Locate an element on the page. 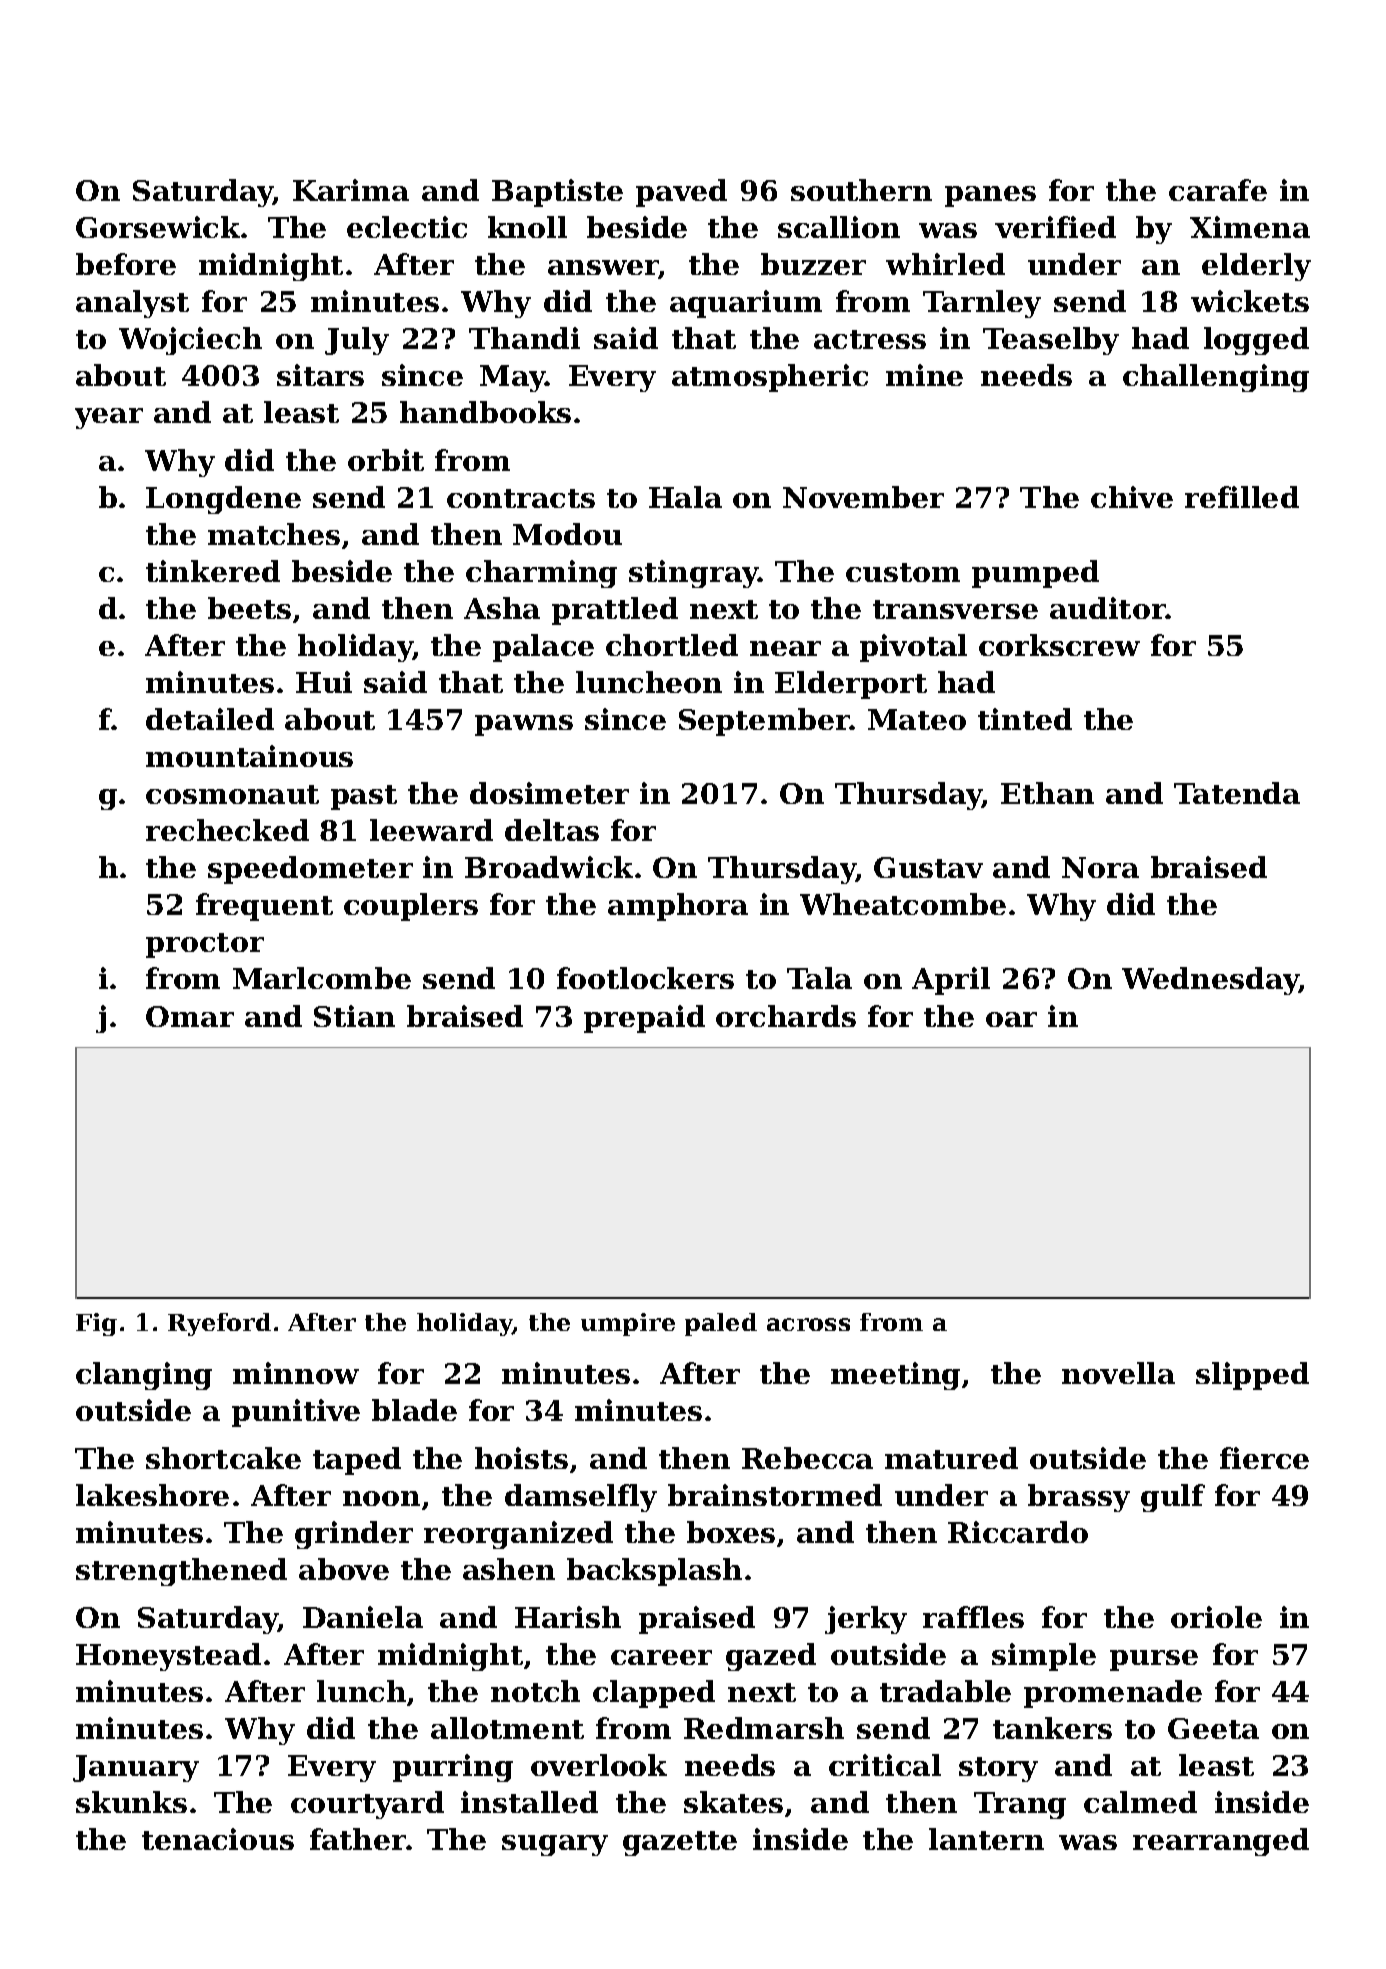 The image size is (1386, 1969). eclectic is located at coordinates (407, 227).
